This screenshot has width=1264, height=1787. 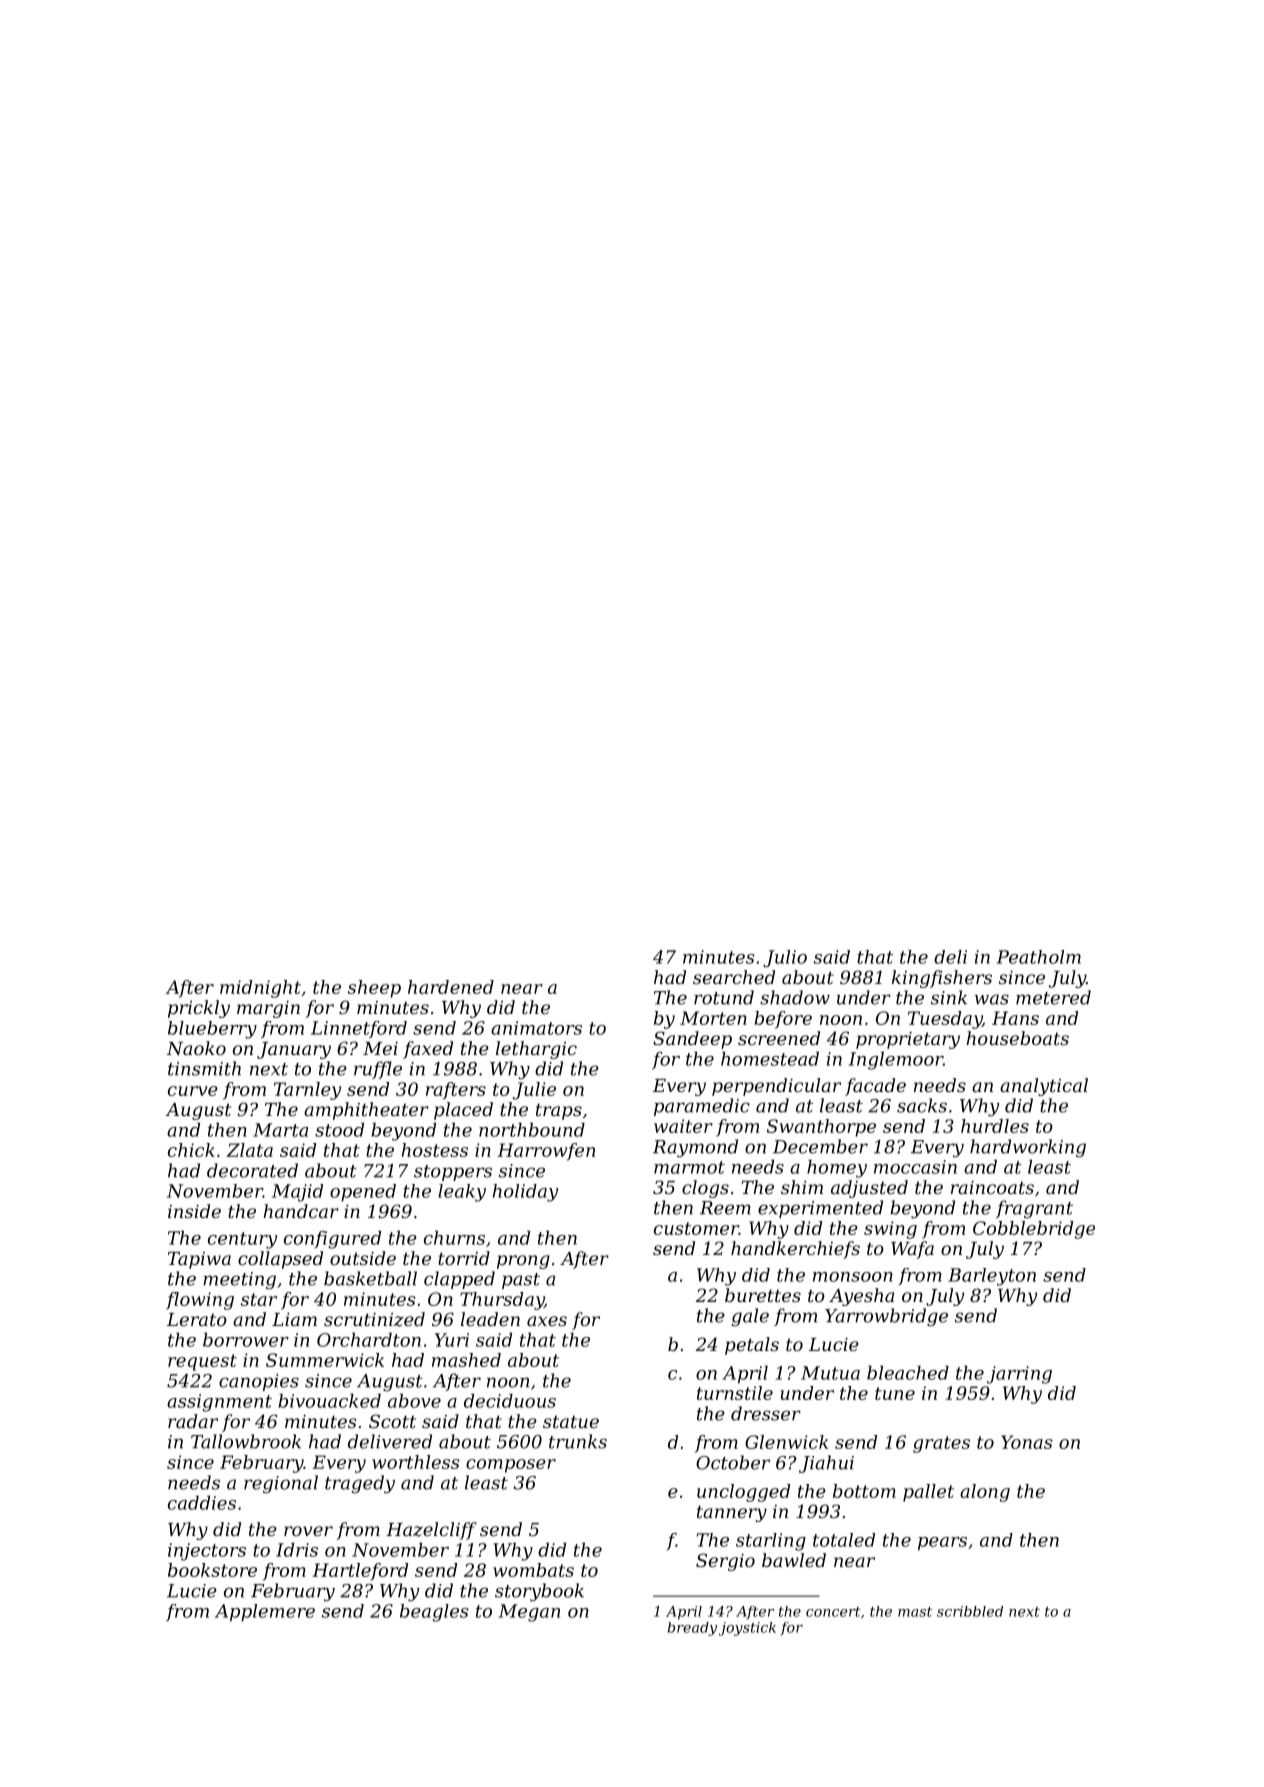 What do you see at coordinates (374, 989) in the screenshot?
I see `sheep` at bounding box center [374, 989].
